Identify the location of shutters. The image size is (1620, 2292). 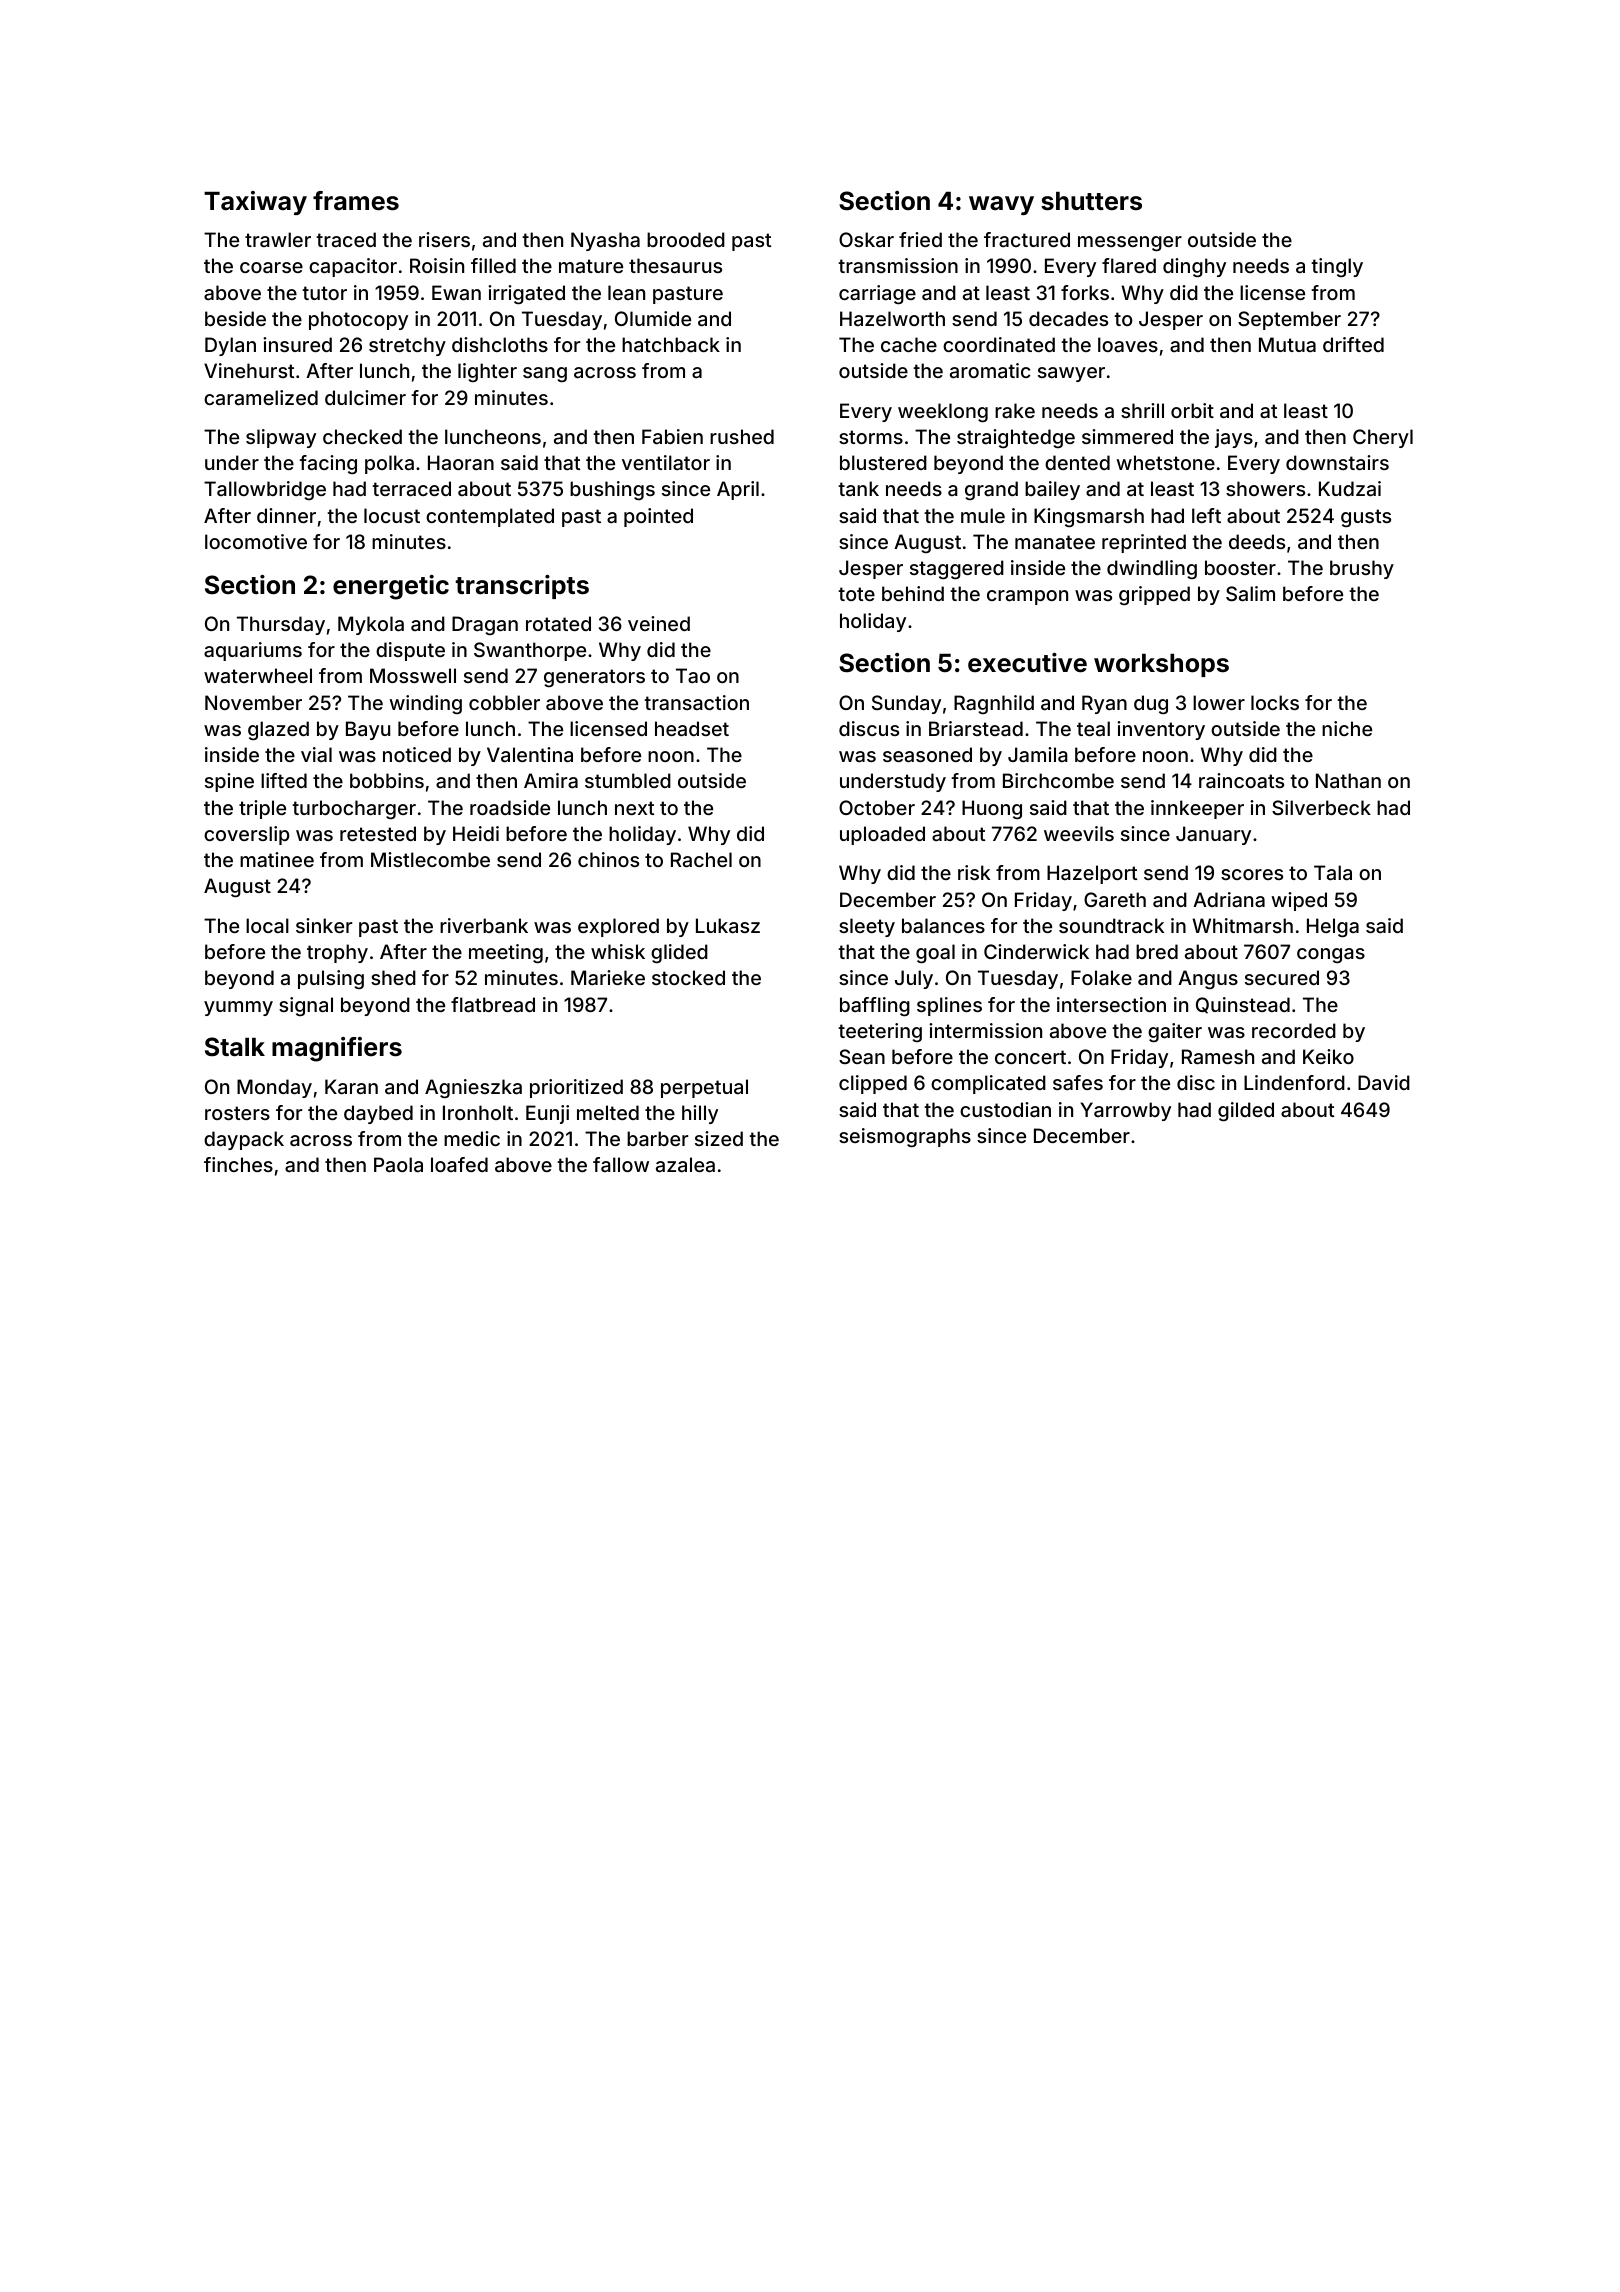
(1091, 201).
